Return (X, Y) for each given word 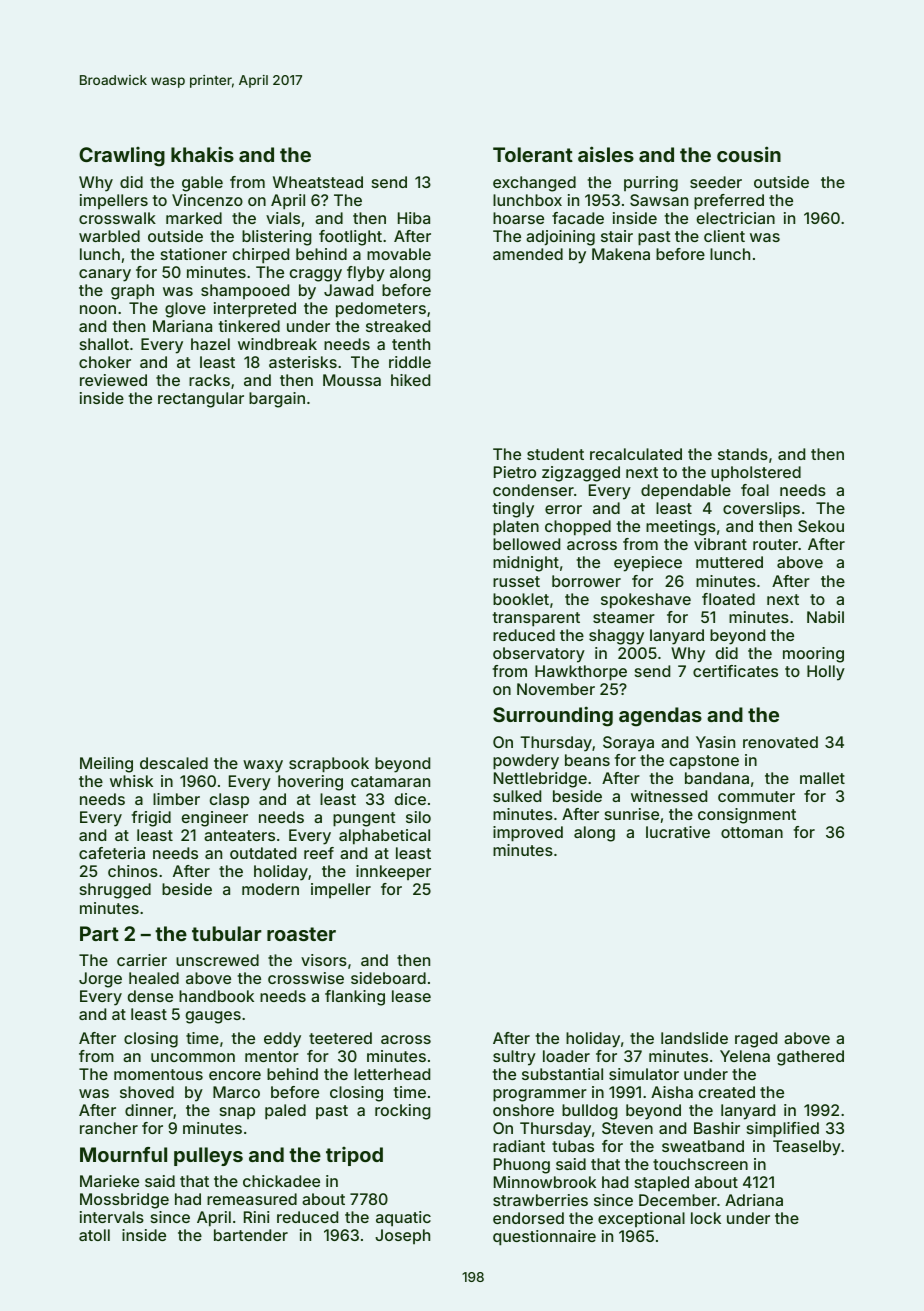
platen (516, 528)
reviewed (113, 380)
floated (728, 599)
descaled (174, 763)
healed (154, 978)
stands (743, 454)
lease (411, 996)
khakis (202, 154)
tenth (411, 344)
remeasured (252, 1199)
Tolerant (533, 154)
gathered (810, 1058)
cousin (749, 154)
